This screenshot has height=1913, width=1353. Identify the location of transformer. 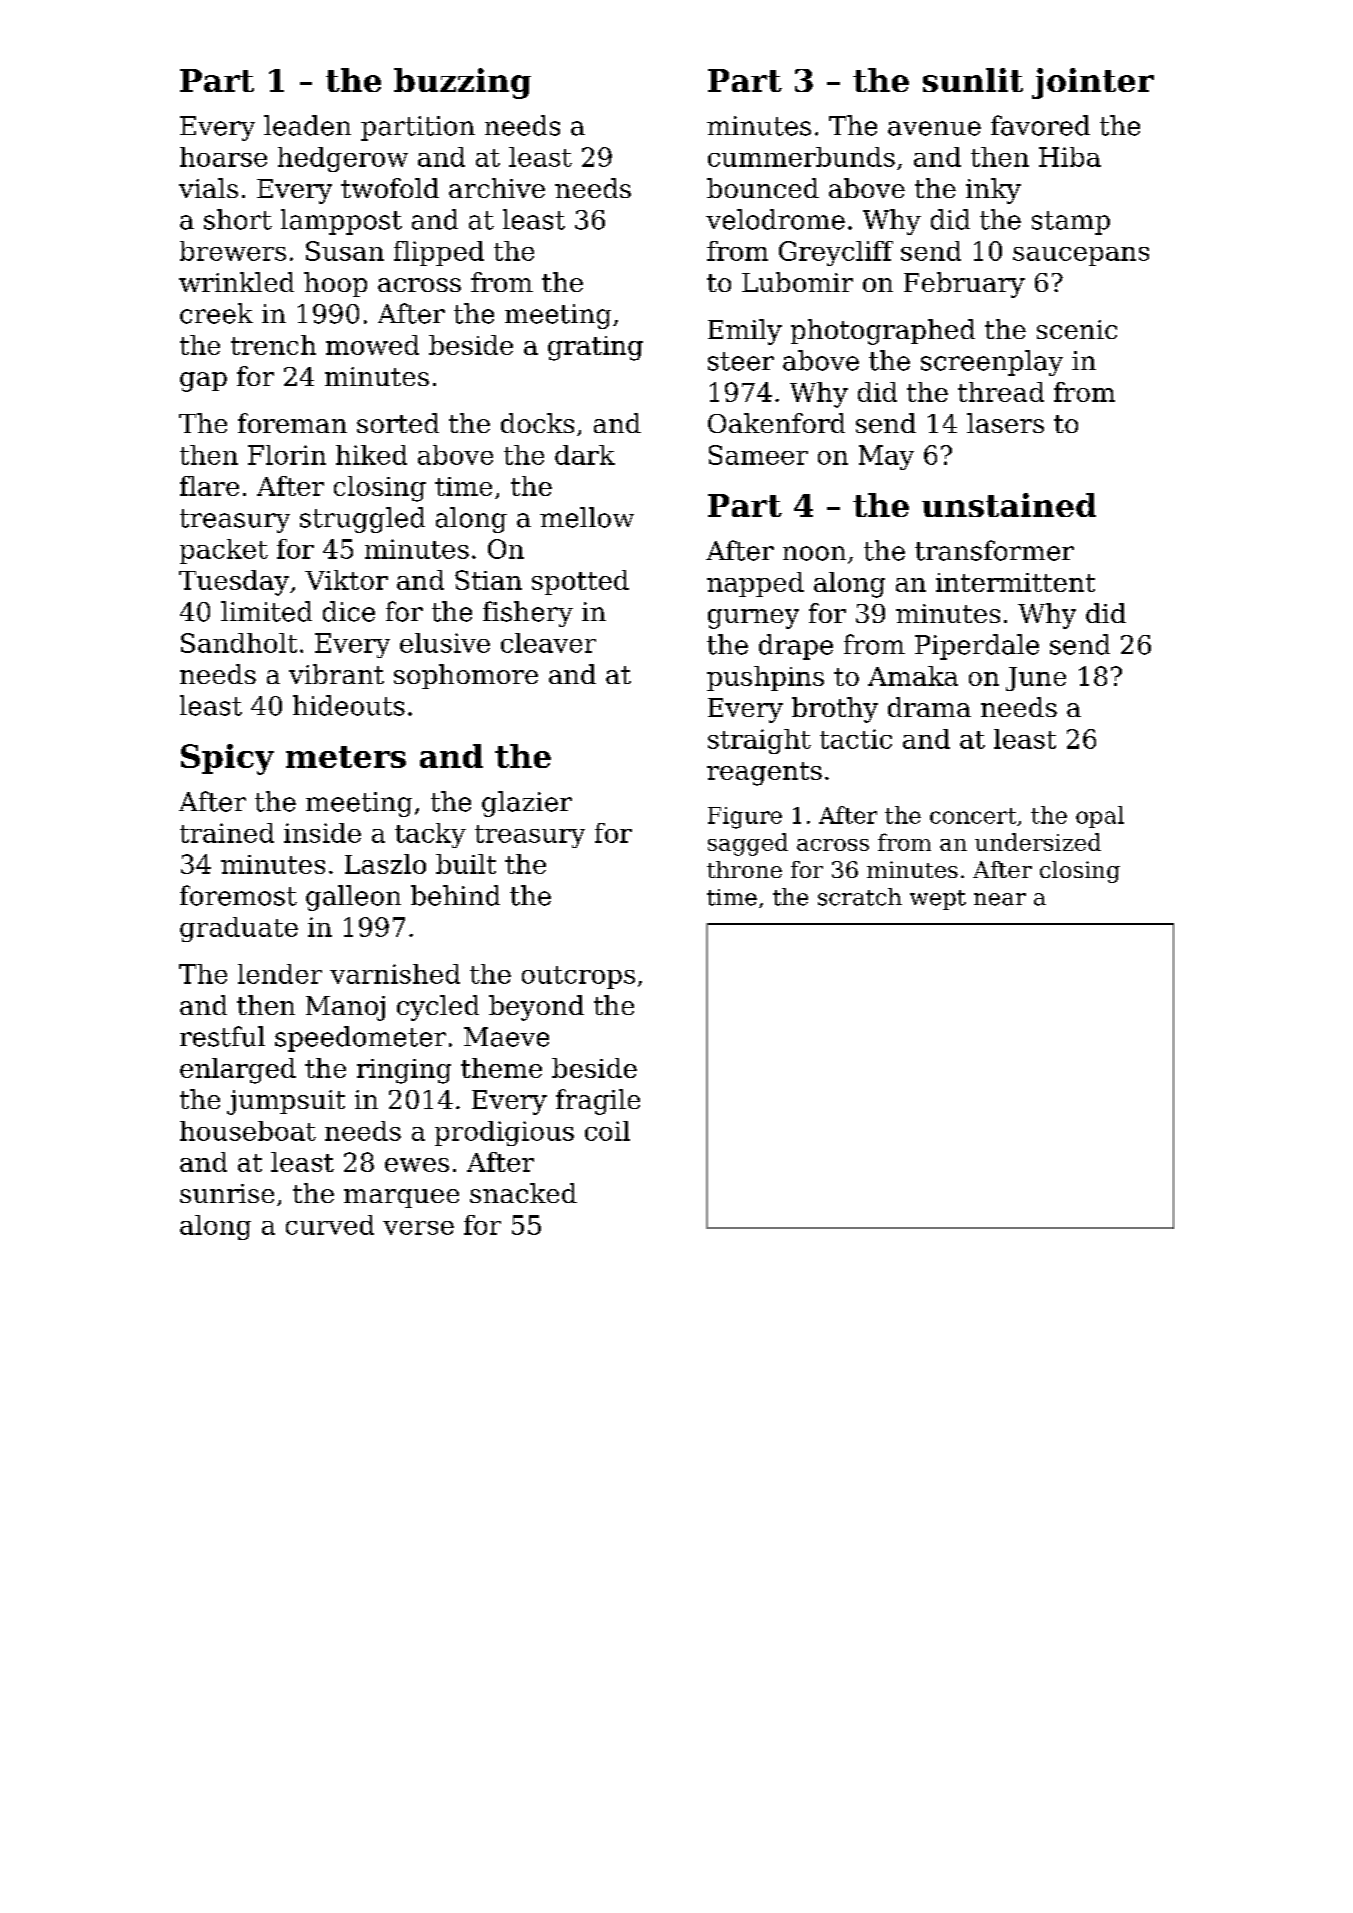
(994, 550).
